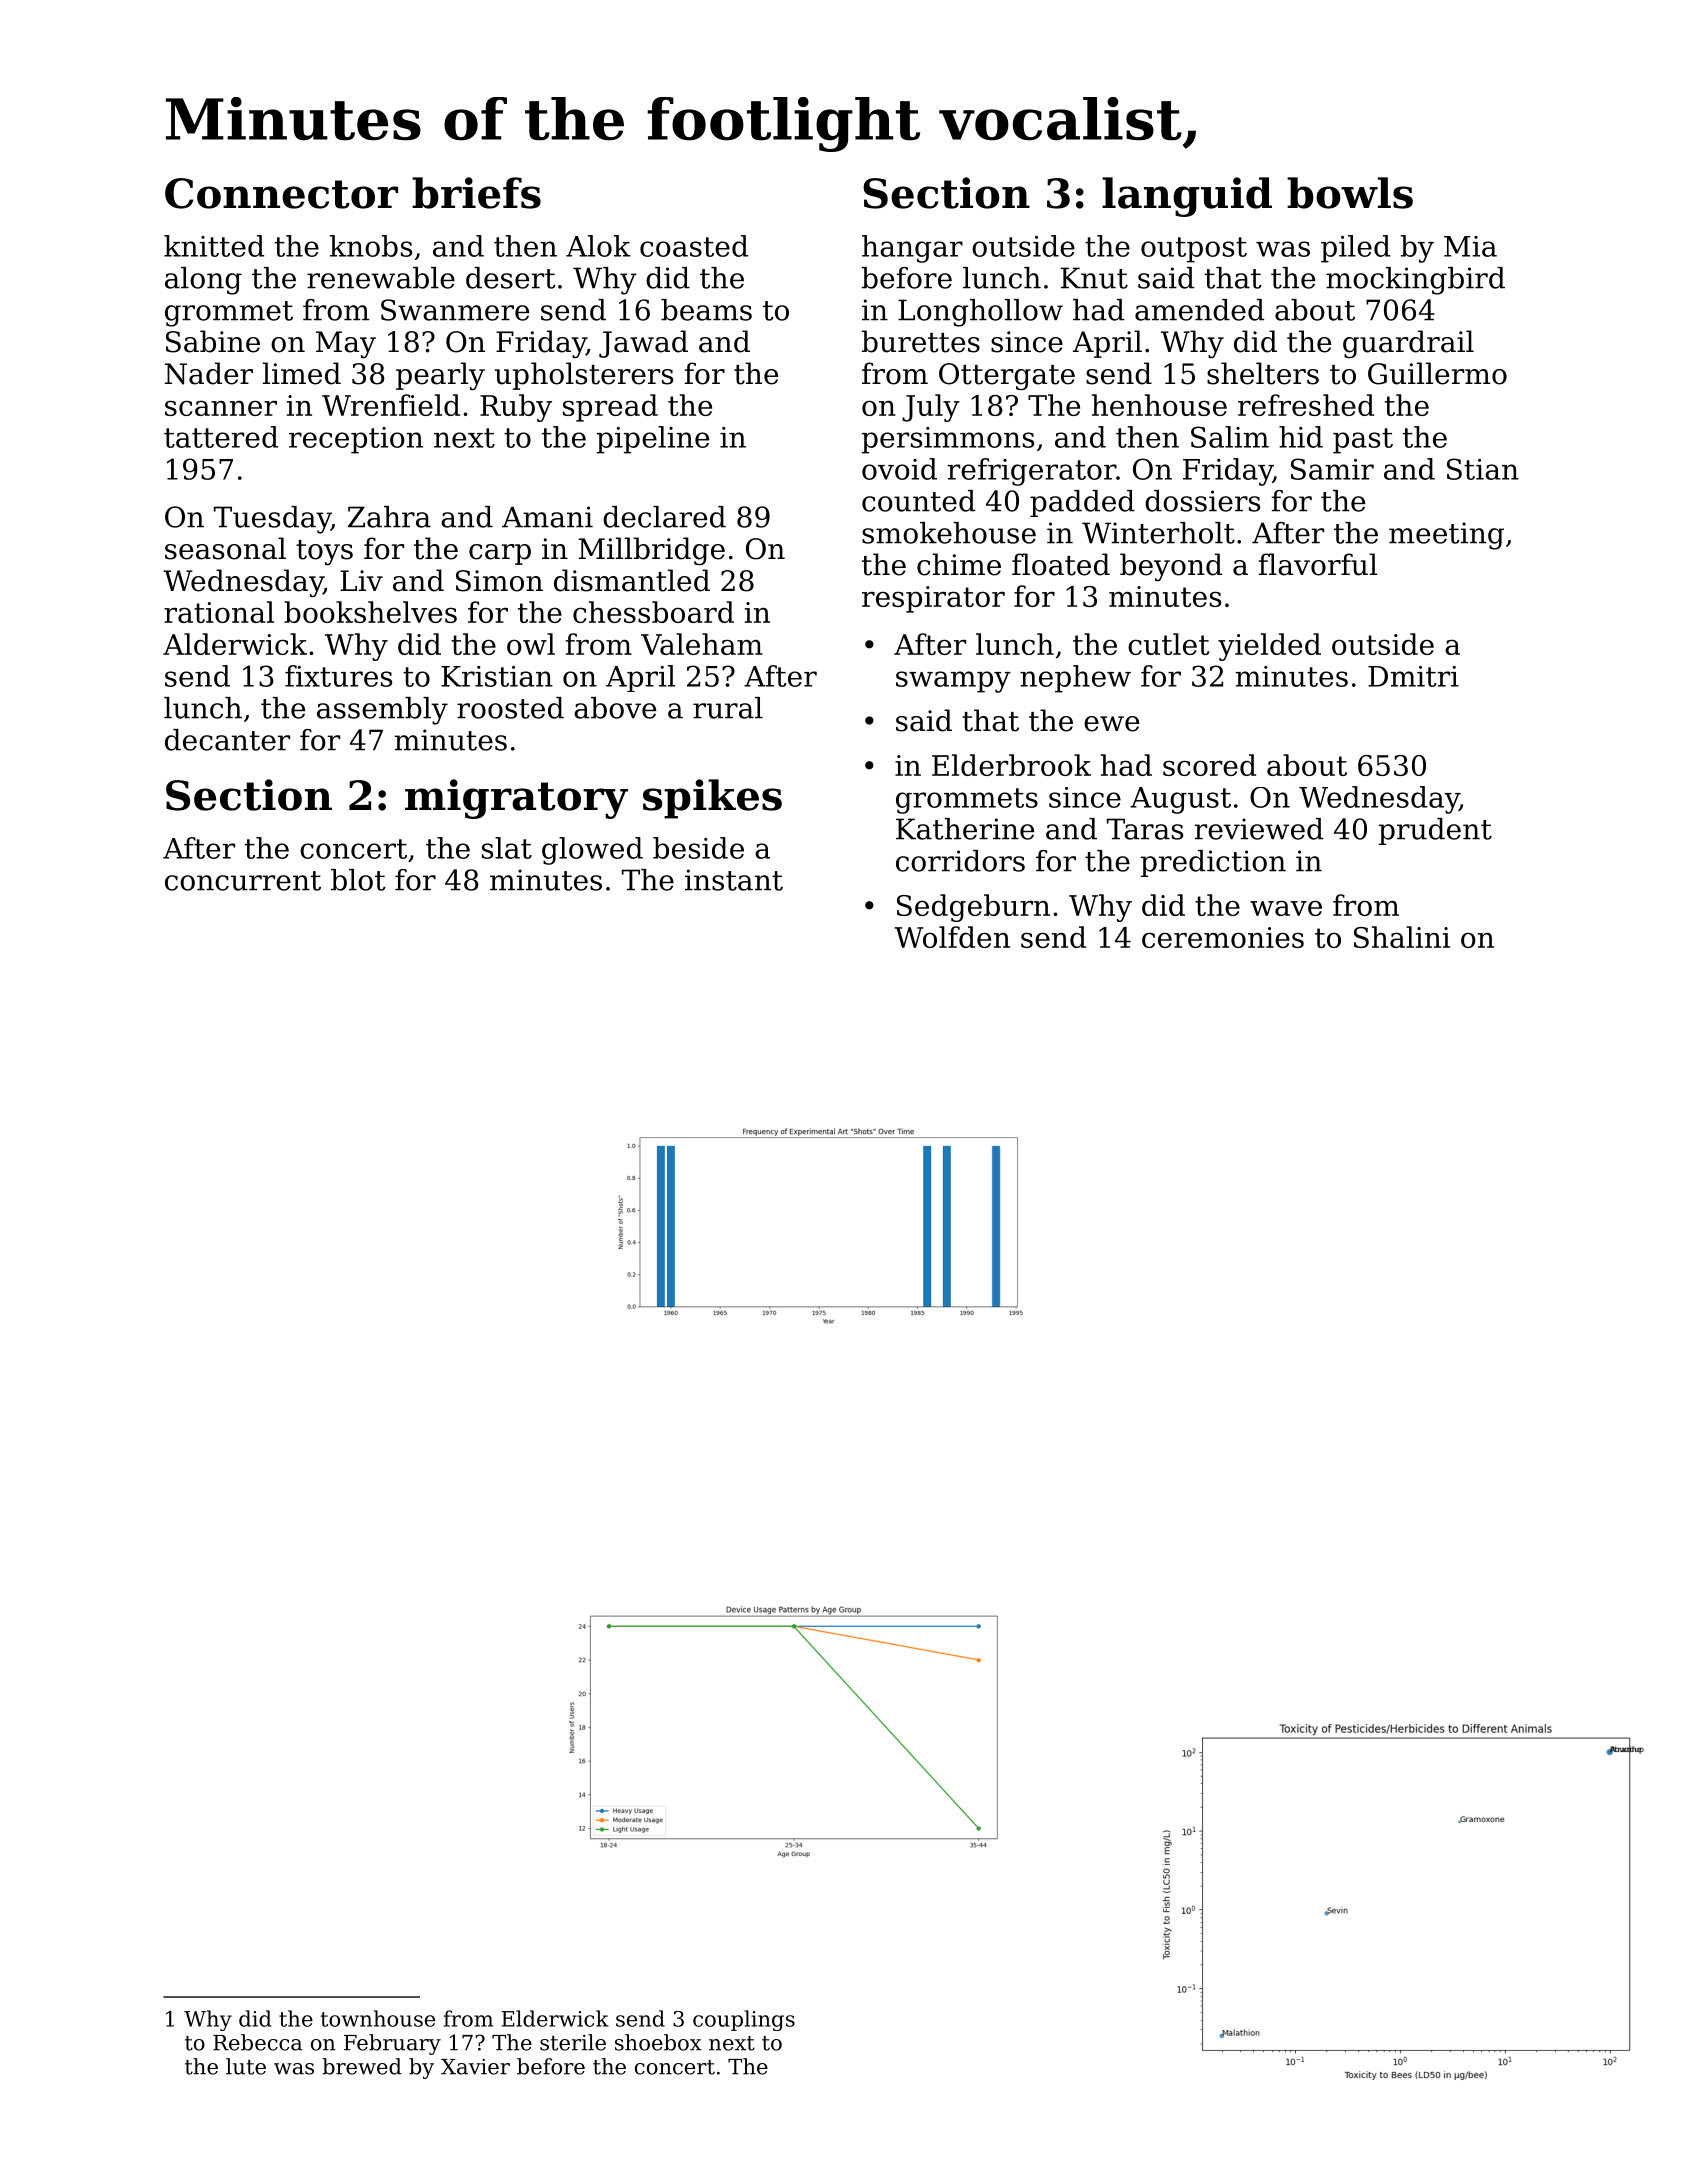  What do you see at coordinates (658, 2042) in the document?
I see `shoebox` at bounding box center [658, 2042].
